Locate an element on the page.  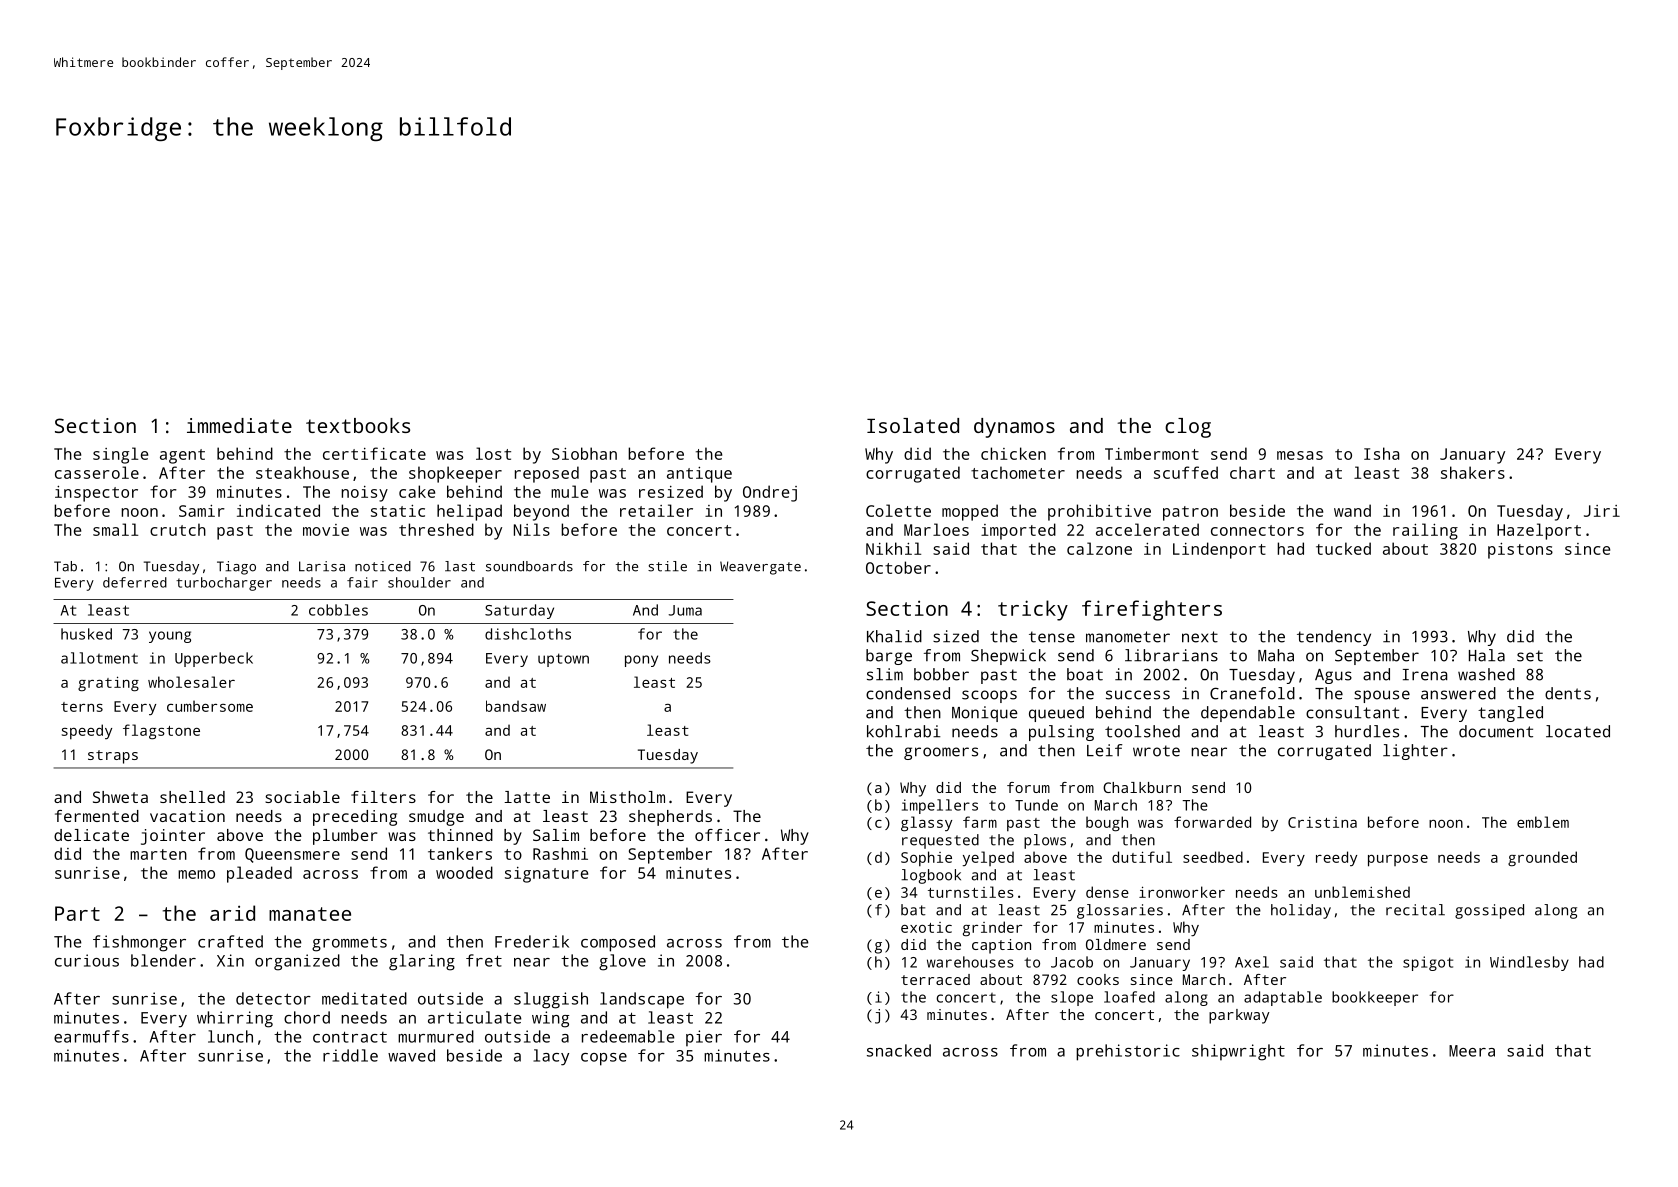
accelerated is located at coordinates (1147, 529).
